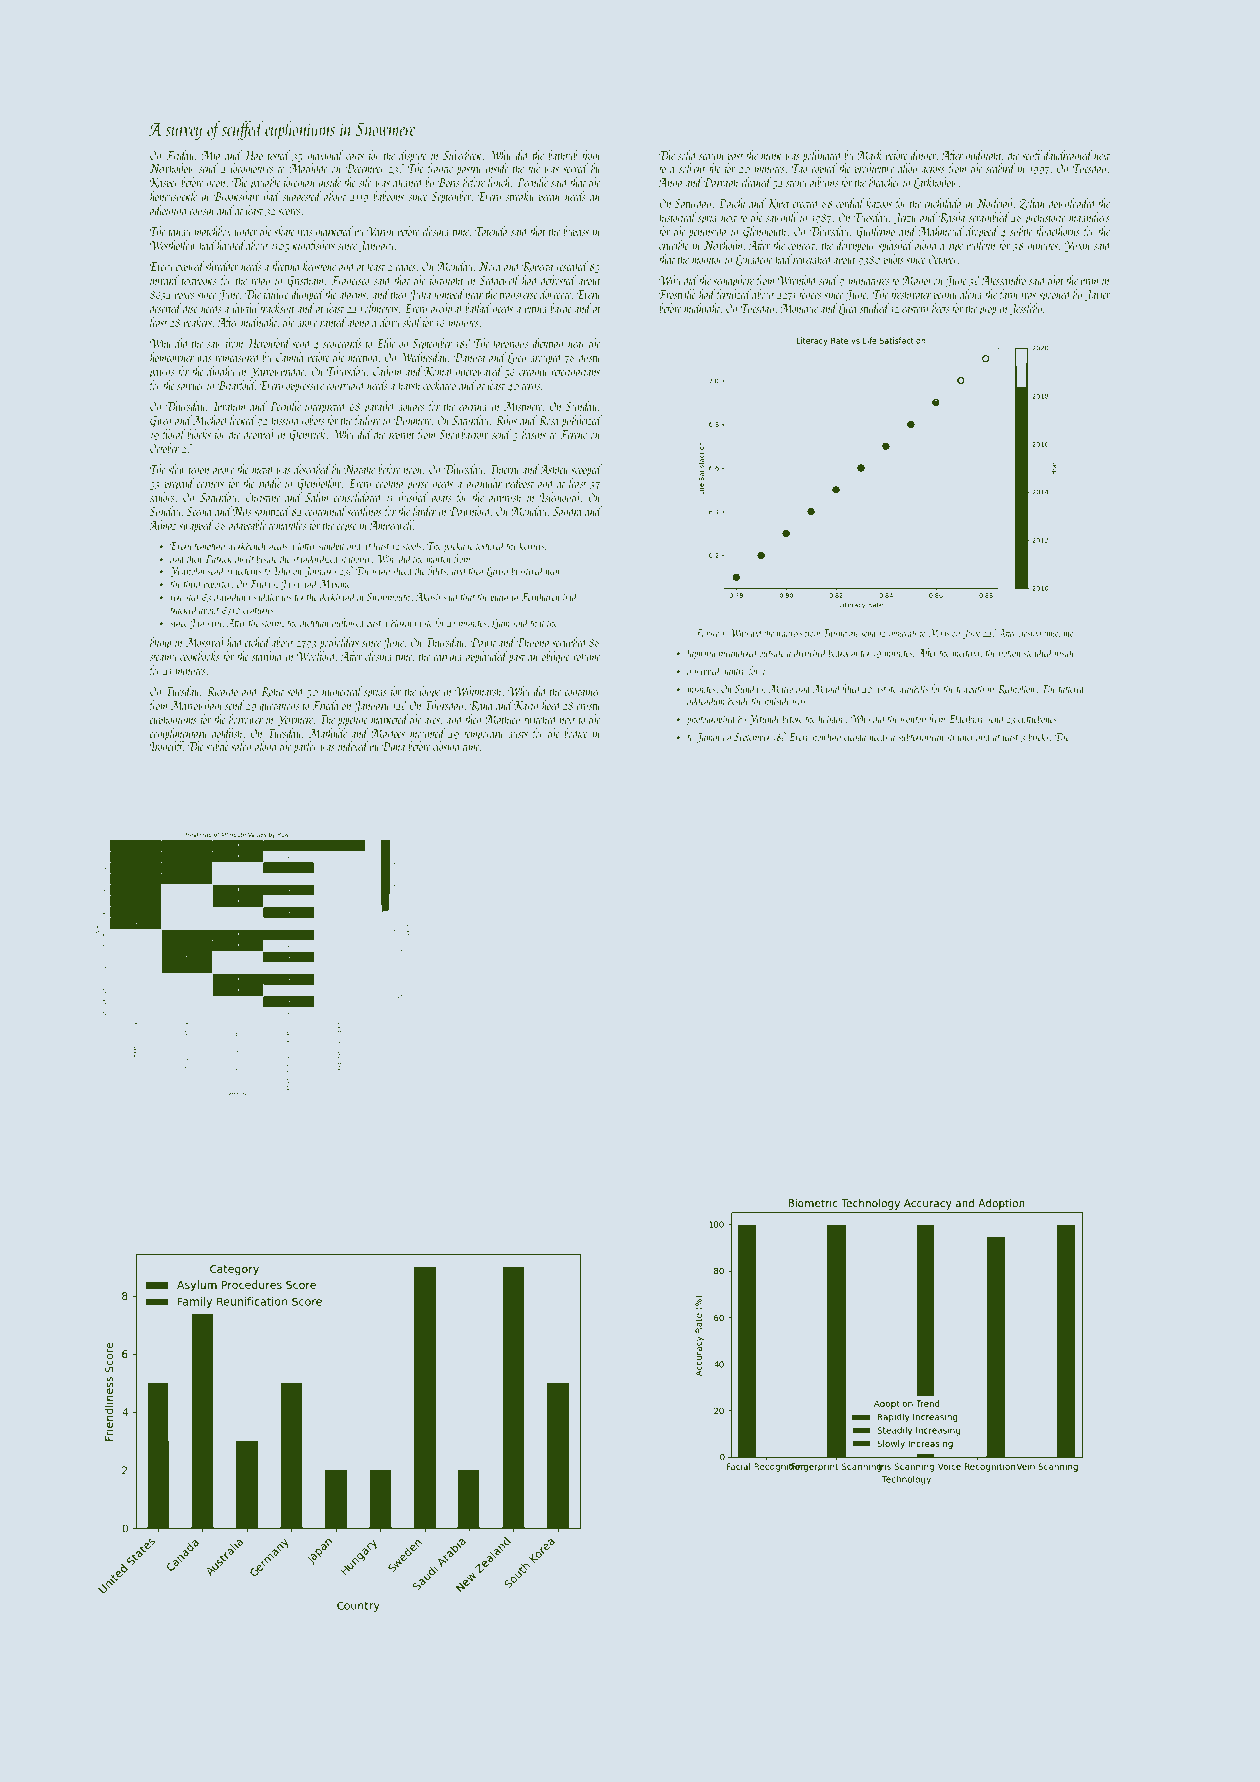 The height and width of the screenshot is (1782, 1260). I want to click on Varun, so click(380, 231).
